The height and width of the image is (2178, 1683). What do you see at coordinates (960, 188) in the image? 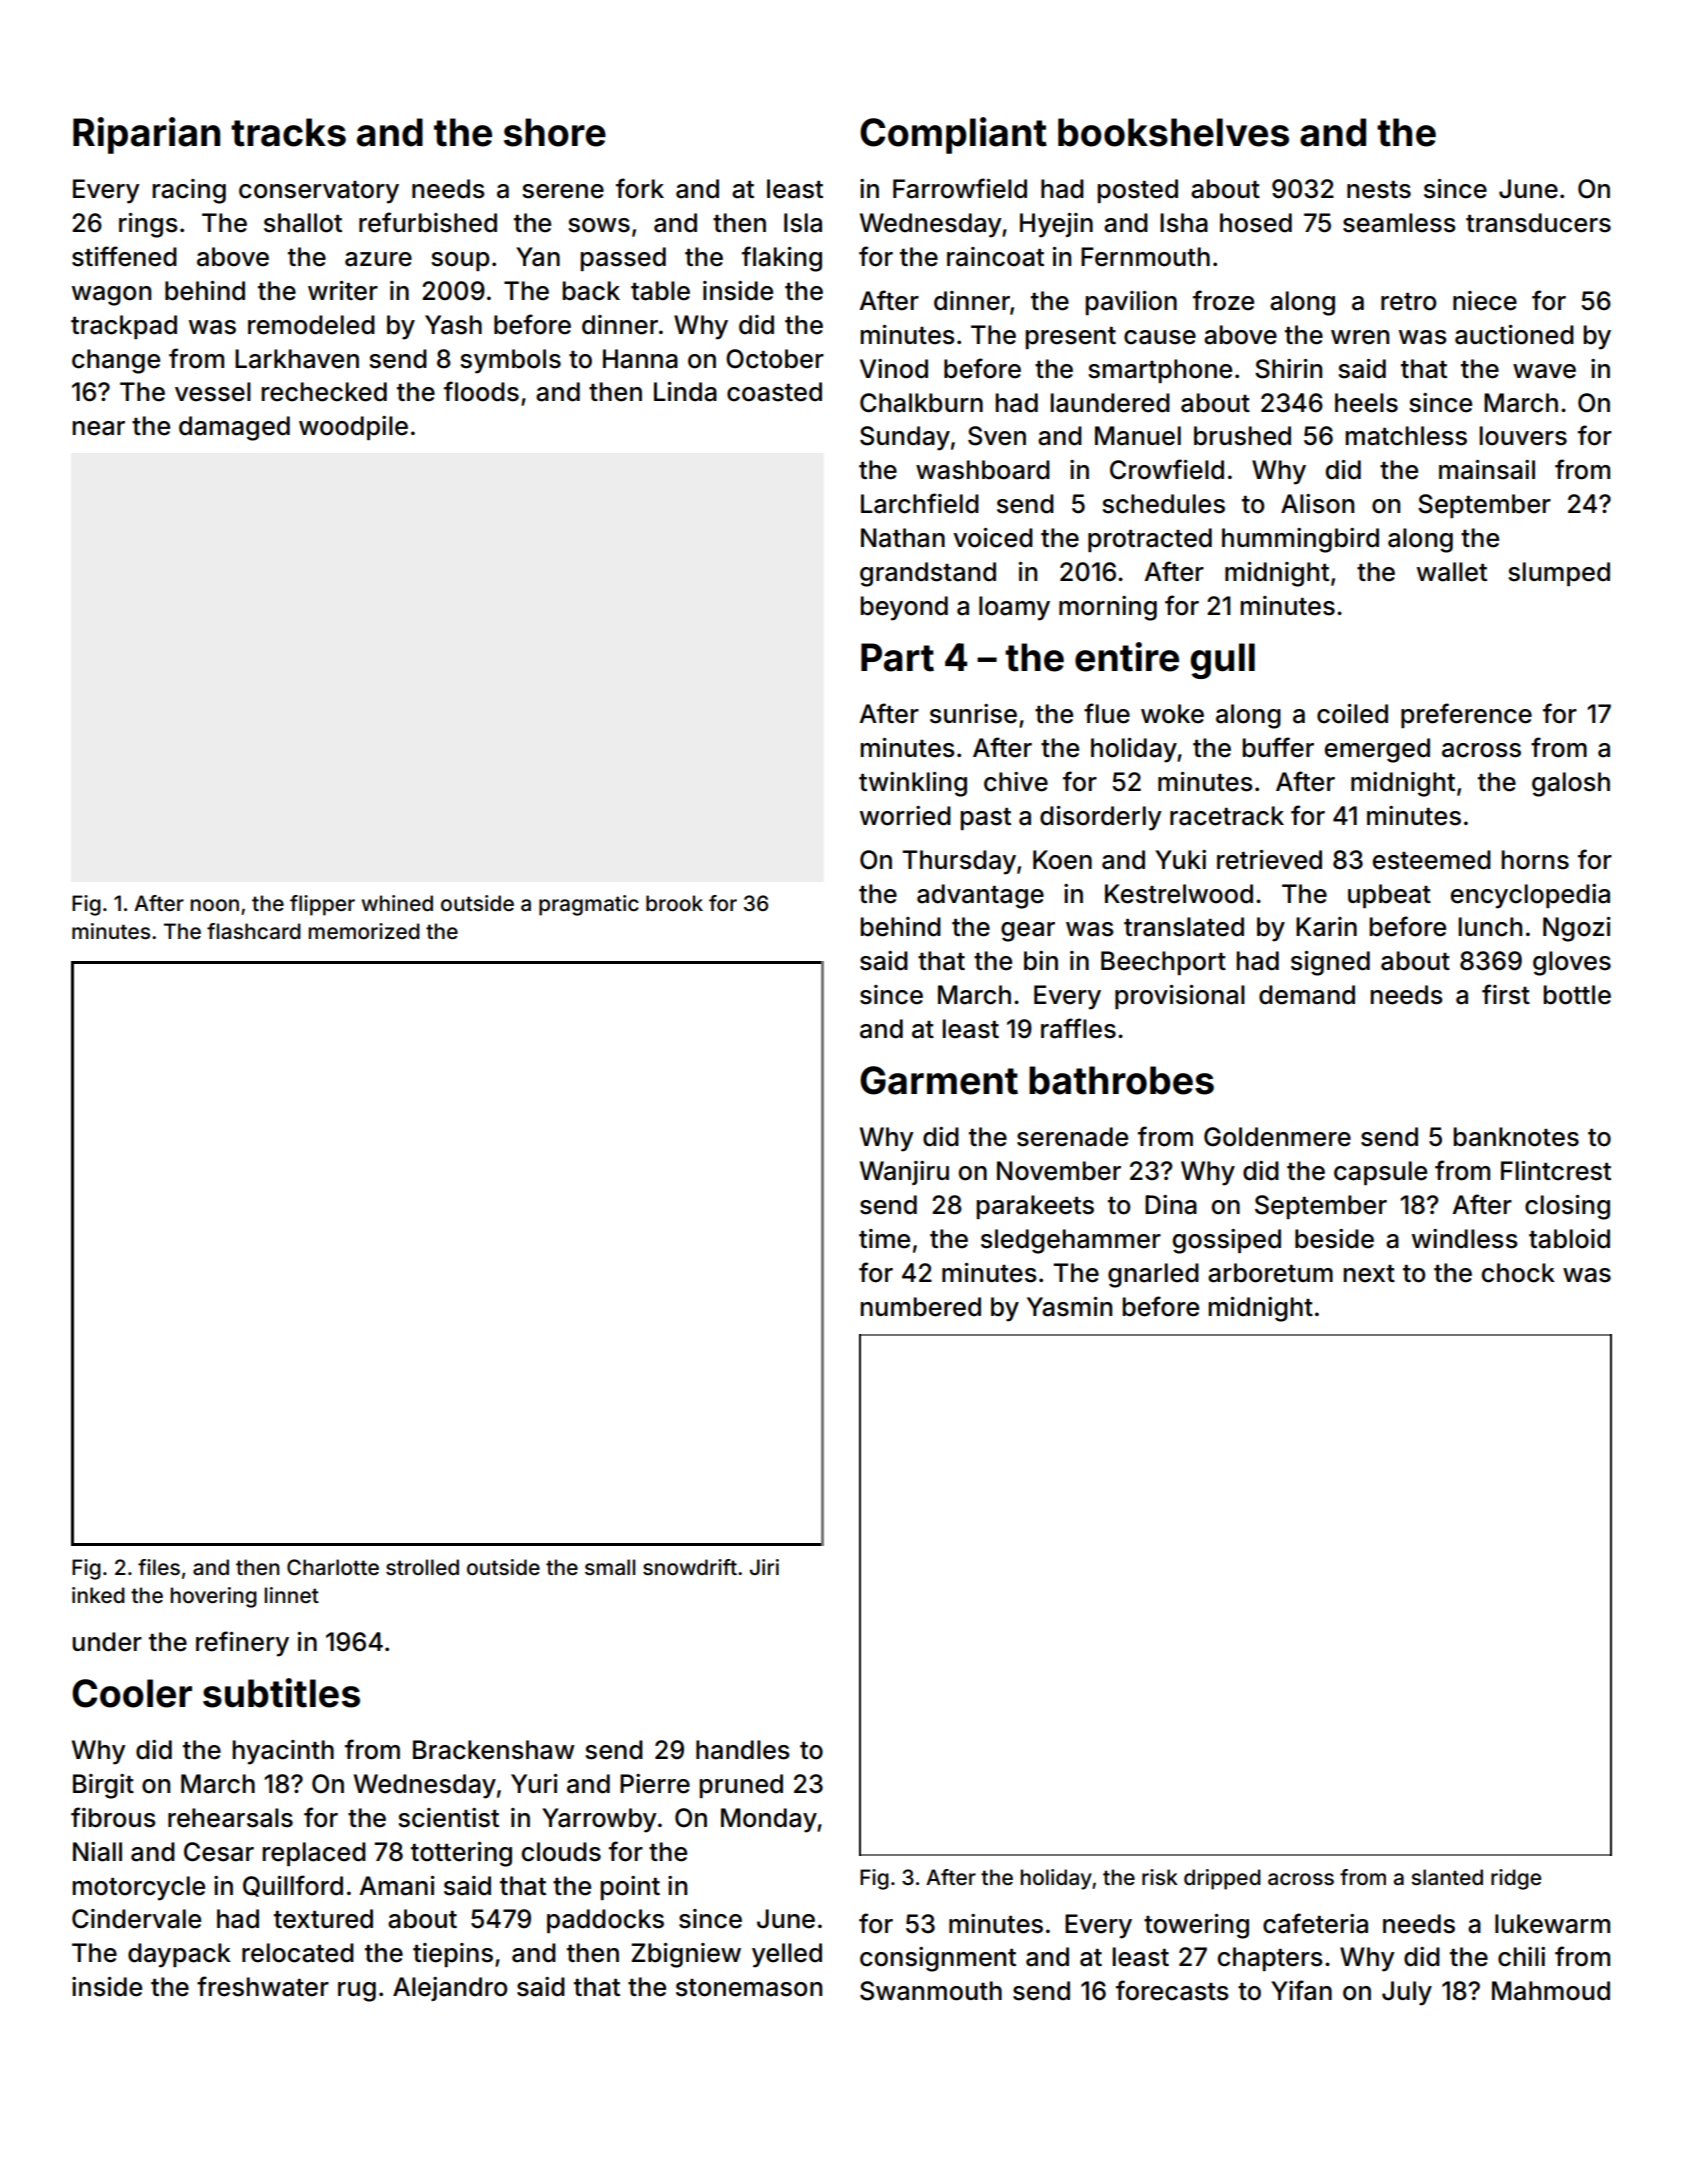
I see `Farrowfield` at bounding box center [960, 188].
